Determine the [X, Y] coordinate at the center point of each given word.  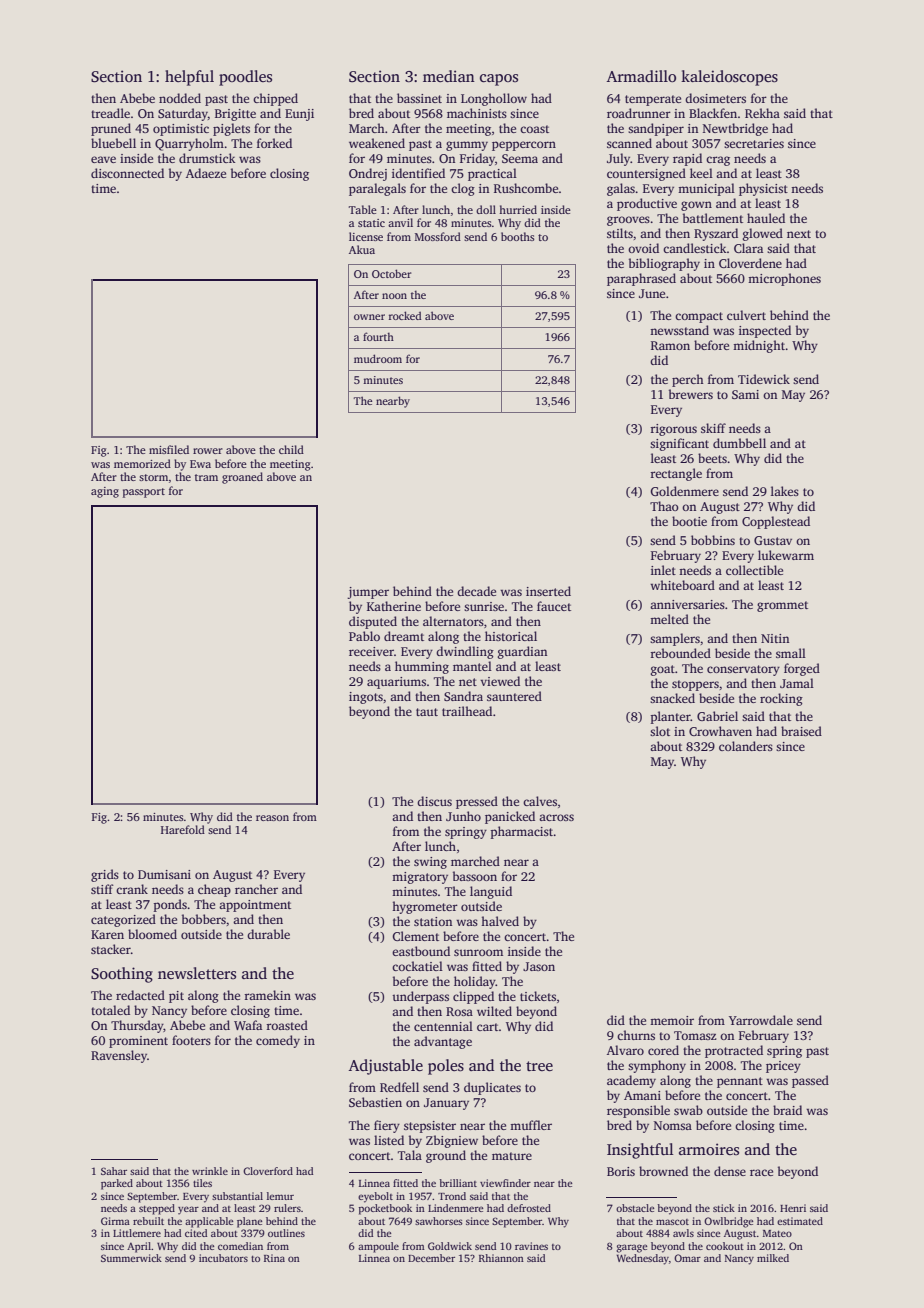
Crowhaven [720, 731]
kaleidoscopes [729, 78]
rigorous [673, 430]
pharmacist [522, 832]
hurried [518, 209]
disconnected [127, 173]
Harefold [183, 829]
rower [208, 451]
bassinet [419, 98]
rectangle [676, 474]
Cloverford [268, 1171]
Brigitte [235, 115]
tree [539, 1066]
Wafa [248, 1025]
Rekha [762, 113]
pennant [740, 1082]
